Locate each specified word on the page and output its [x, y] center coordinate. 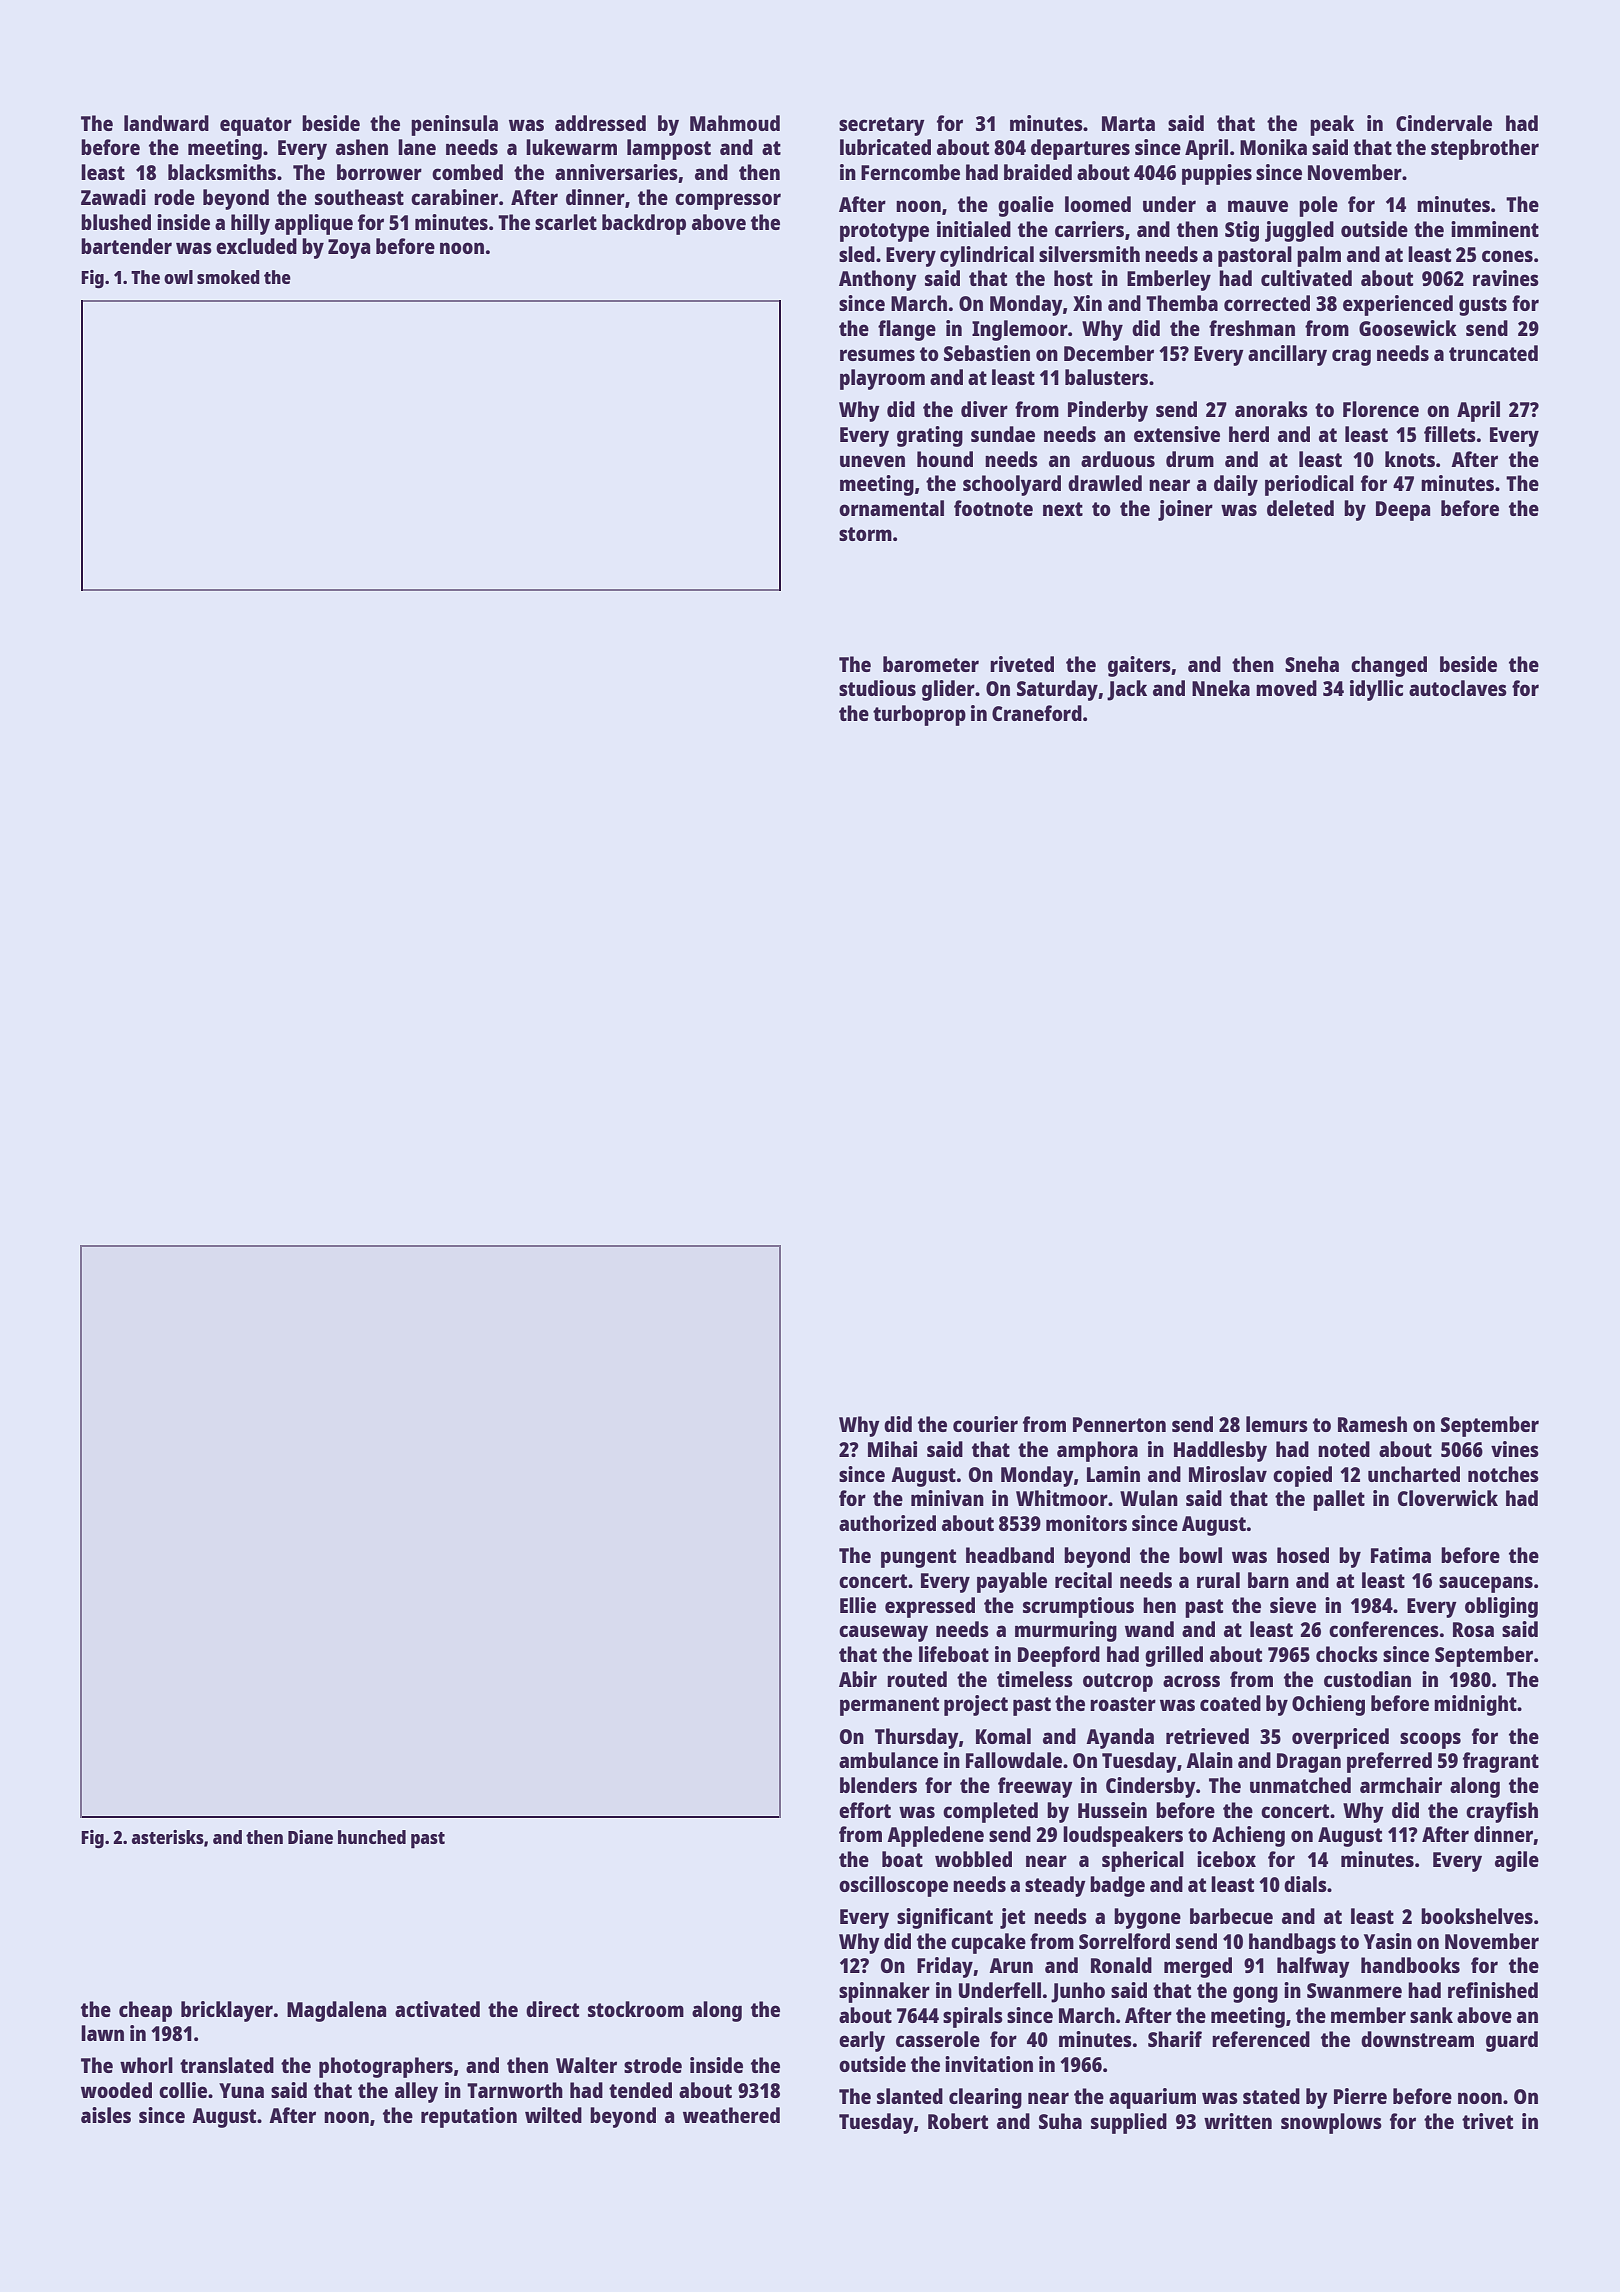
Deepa [1403, 511]
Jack [1127, 690]
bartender [126, 246]
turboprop [919, 715]
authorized [887, 1523]
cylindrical [987, 256]
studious [877, 688]
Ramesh [1372, 1424]
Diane [310, 1837]
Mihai [892, 1449]
